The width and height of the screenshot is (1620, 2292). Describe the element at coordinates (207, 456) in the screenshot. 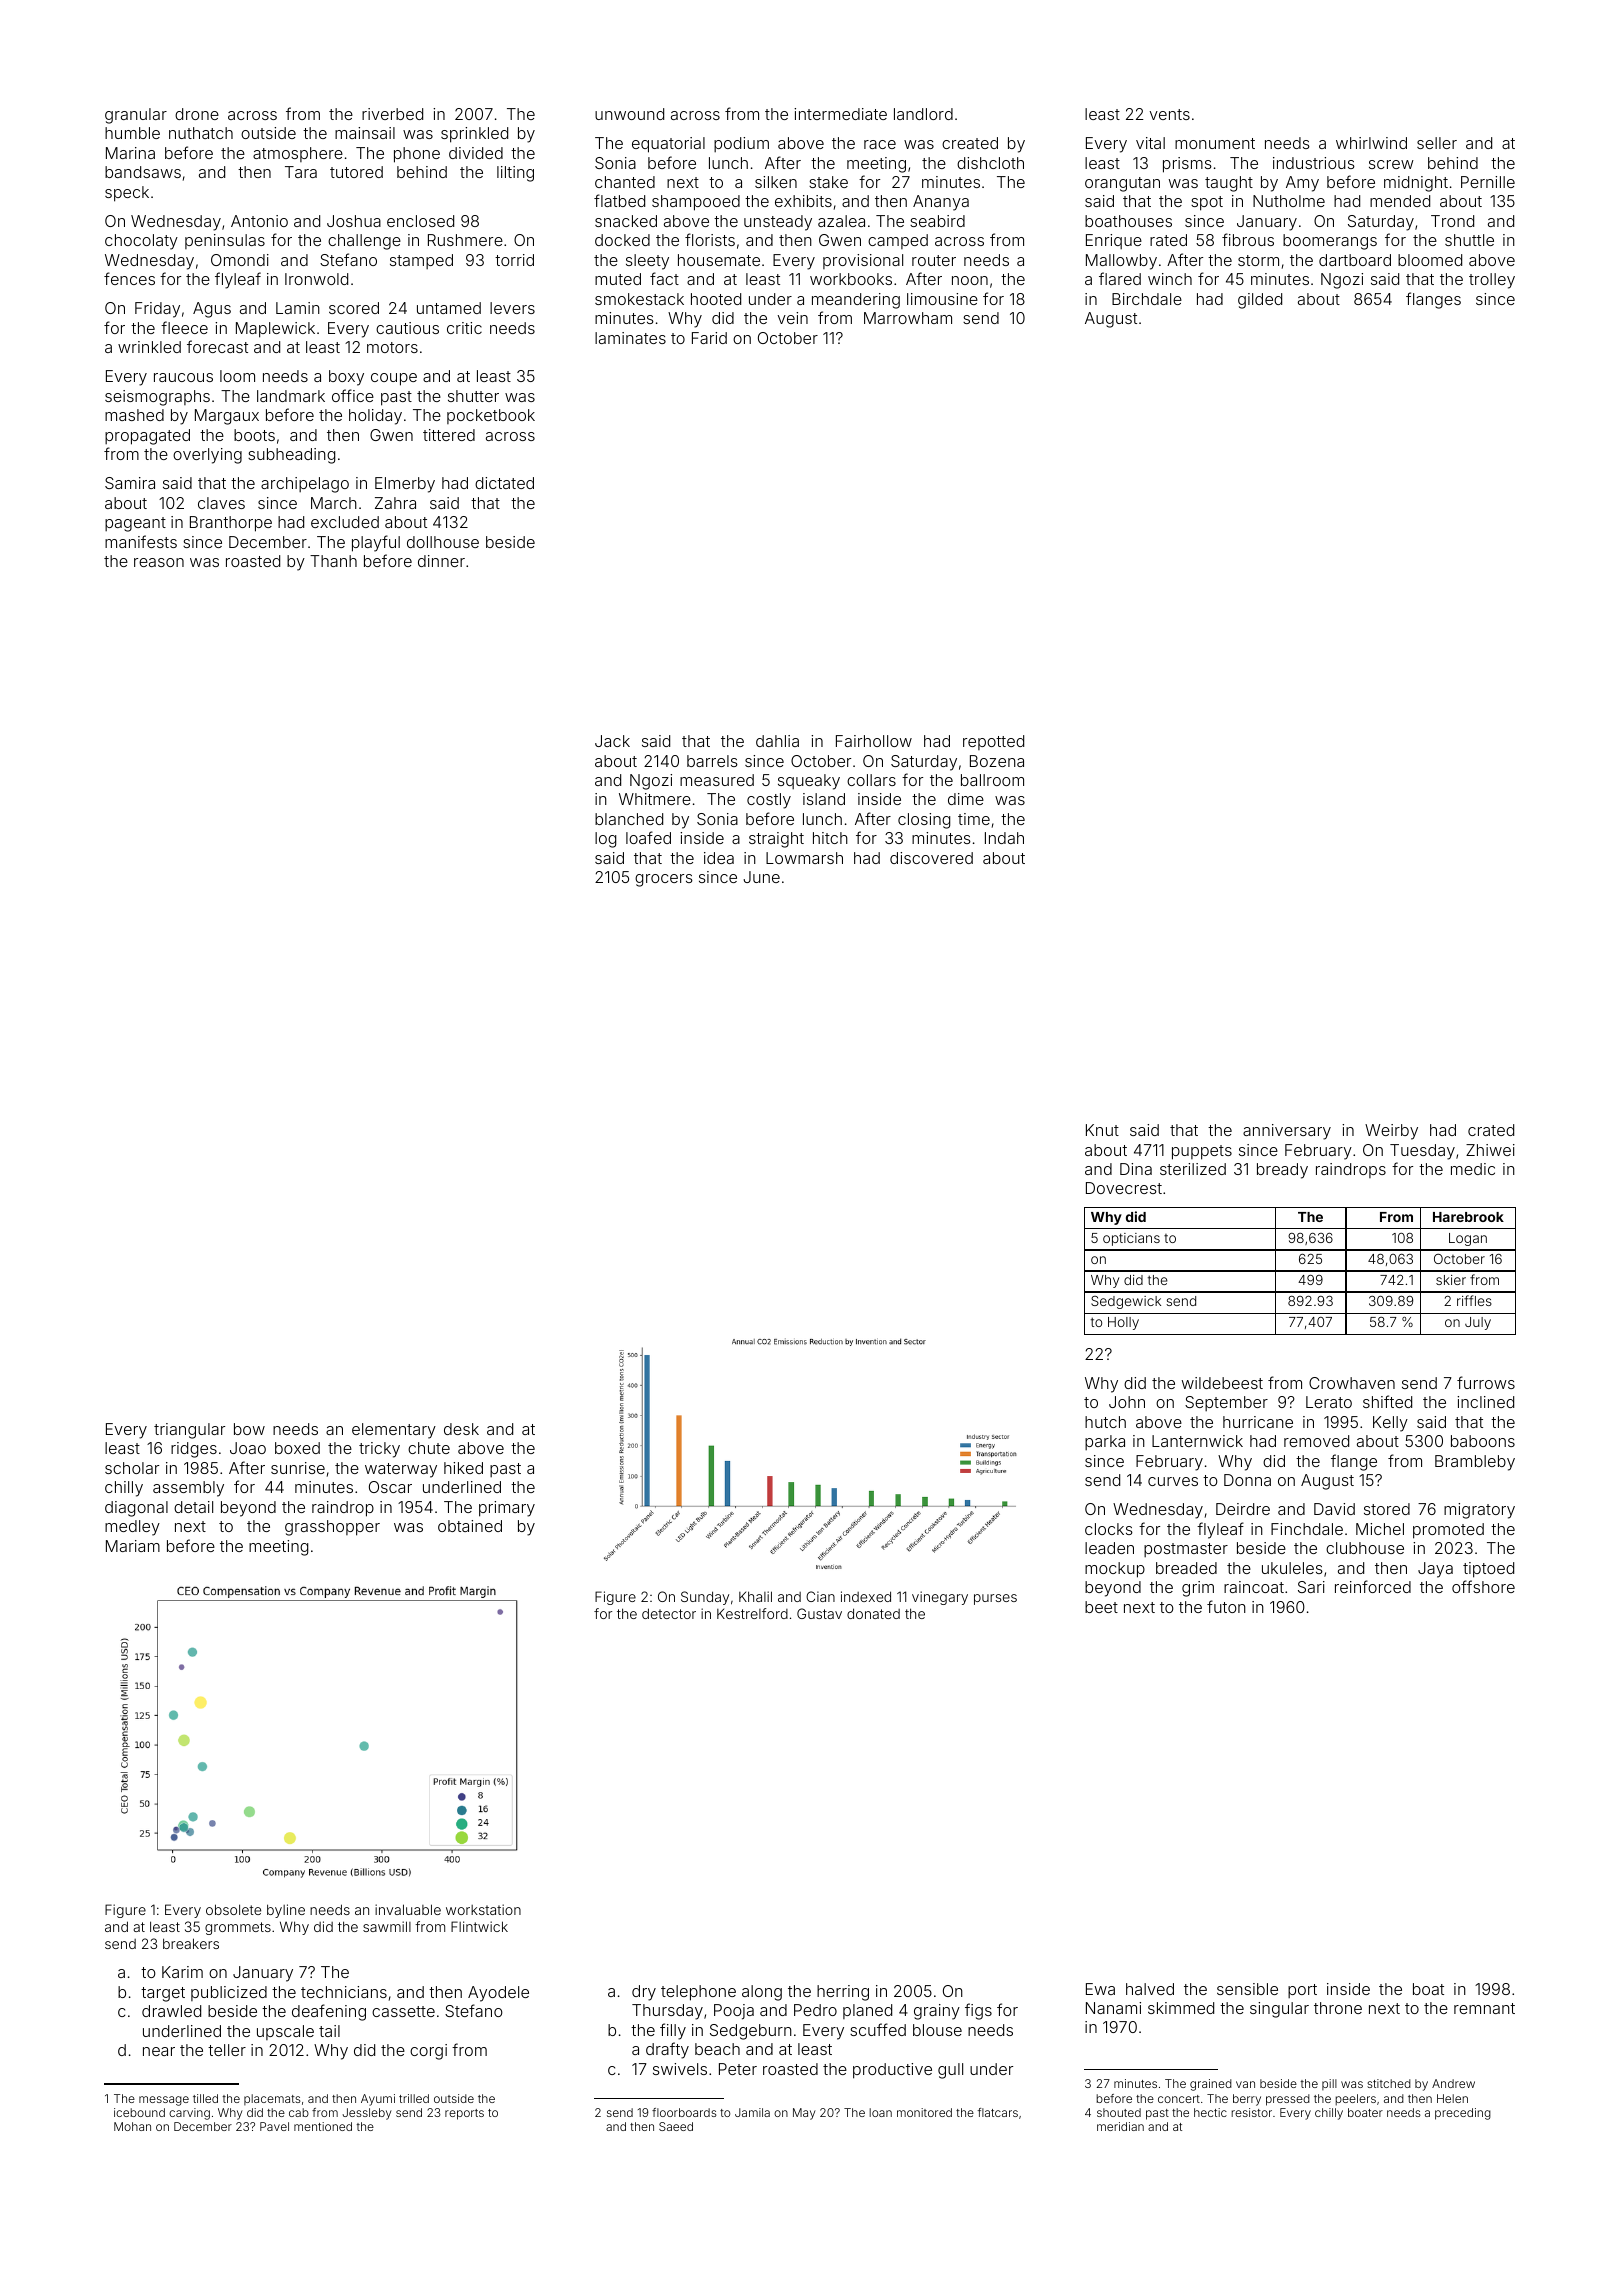

I see `overlying` at that location.
